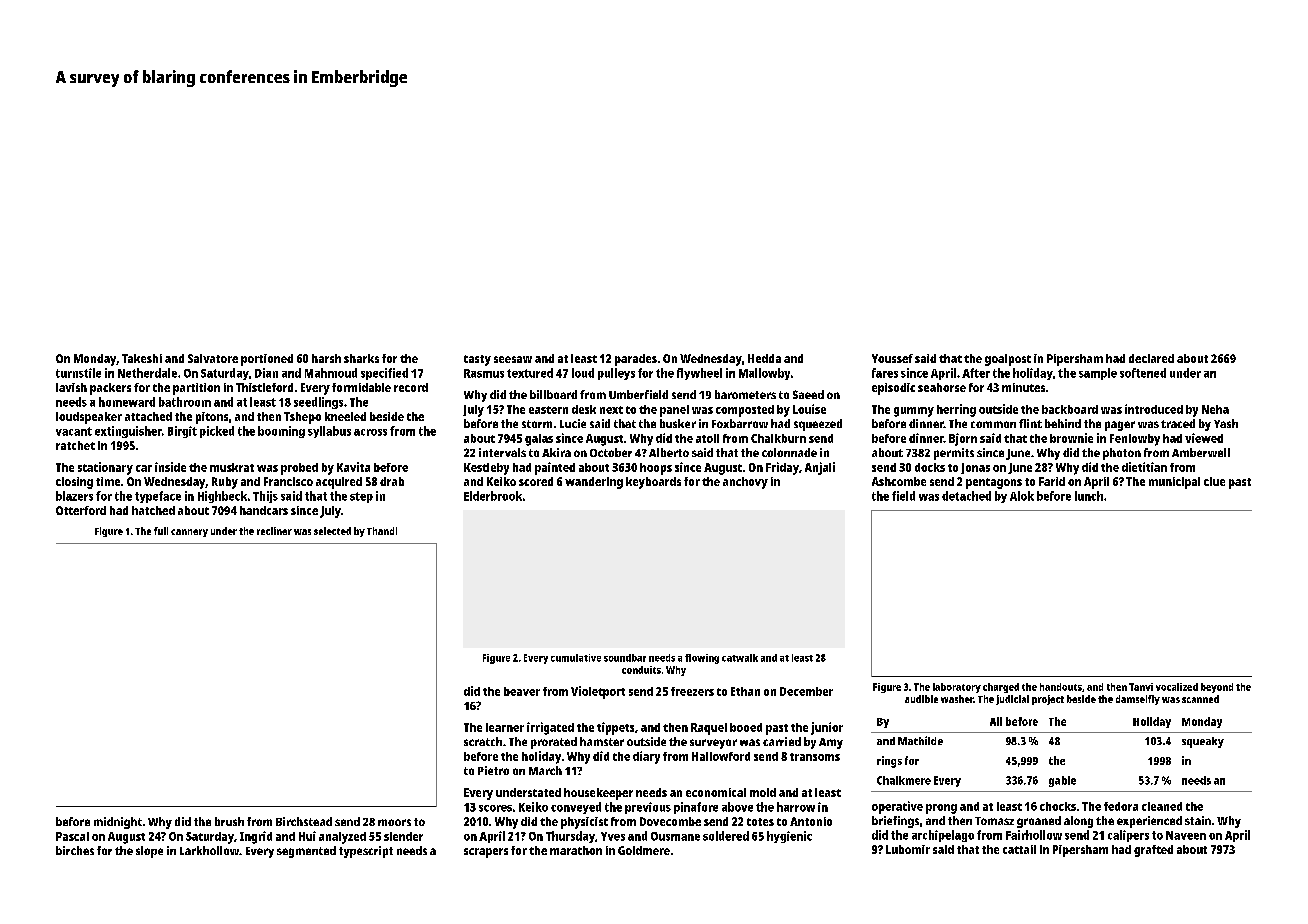 The image size is (1308, 924). What do you see at coordinates (1203, 742) in the screenshot?
I see `squeaky` at bounding box center [1203, 742].
